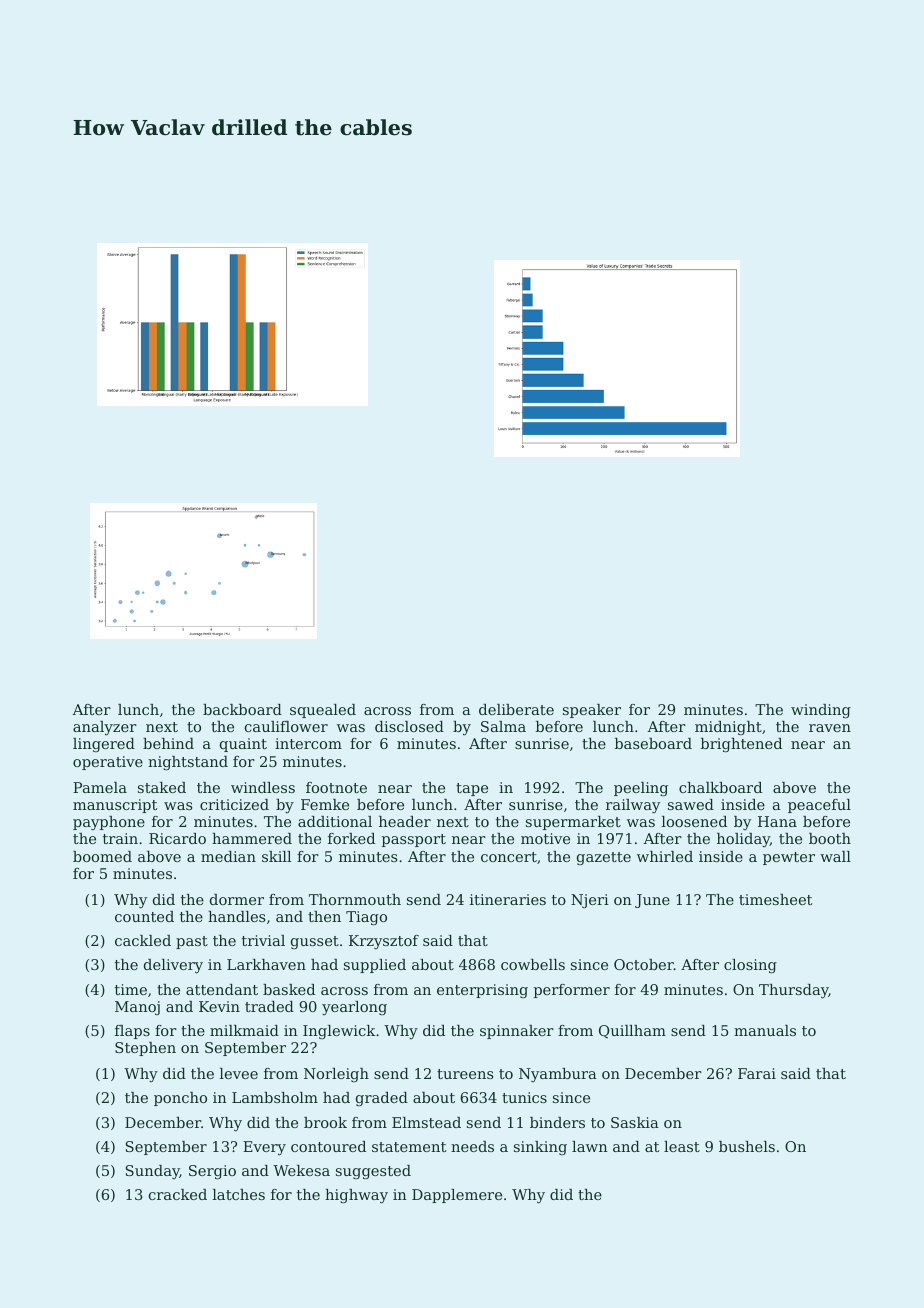 This screenshot has height=1308, width=924. What do you see at coordinates (219, 1006) in the screenshot?
I see `Kevin` at bounding box center [219, 1006].
